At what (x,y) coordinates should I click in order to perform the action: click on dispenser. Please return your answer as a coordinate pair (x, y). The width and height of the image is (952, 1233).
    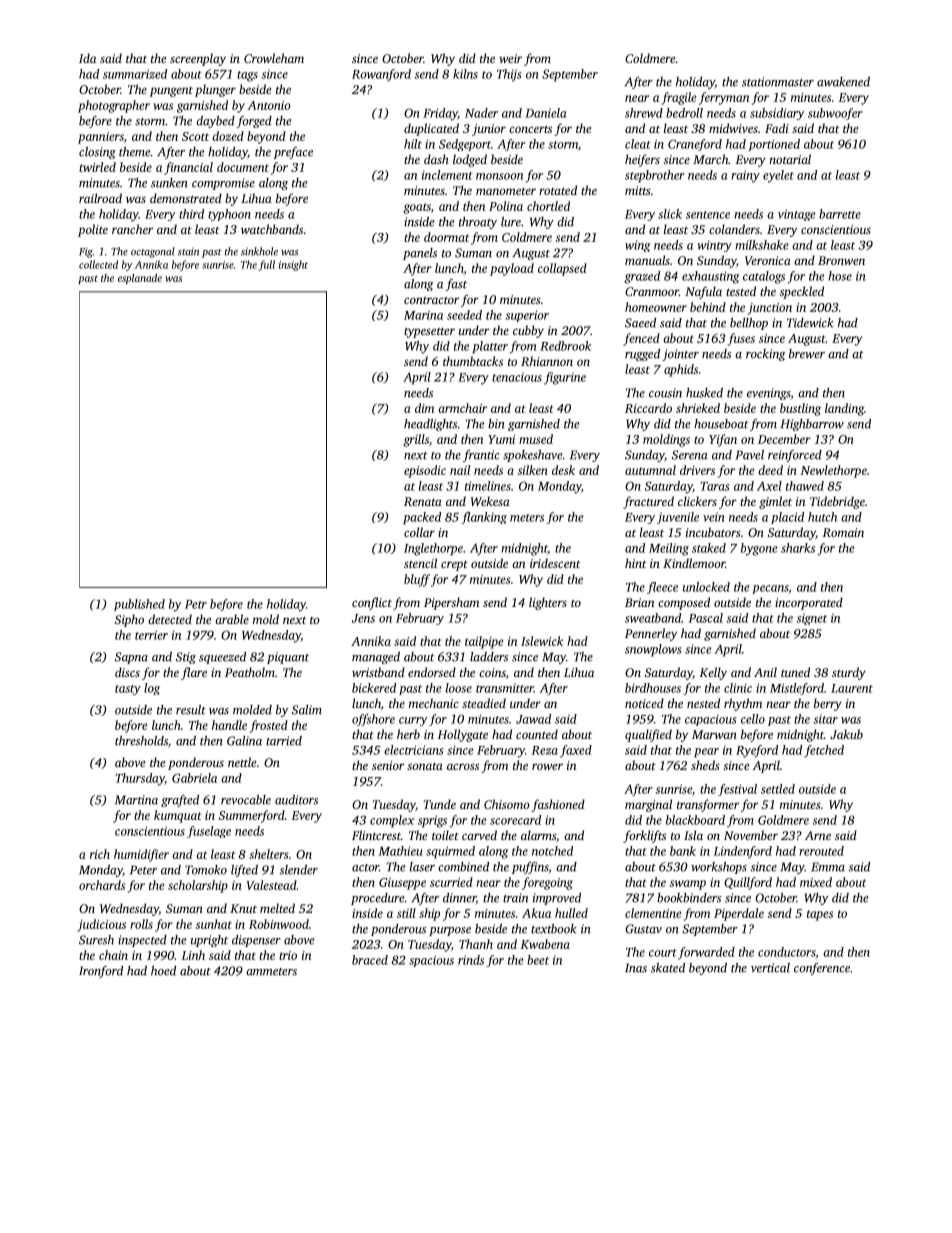
    Looking at the image, I should click on (256, 941).
